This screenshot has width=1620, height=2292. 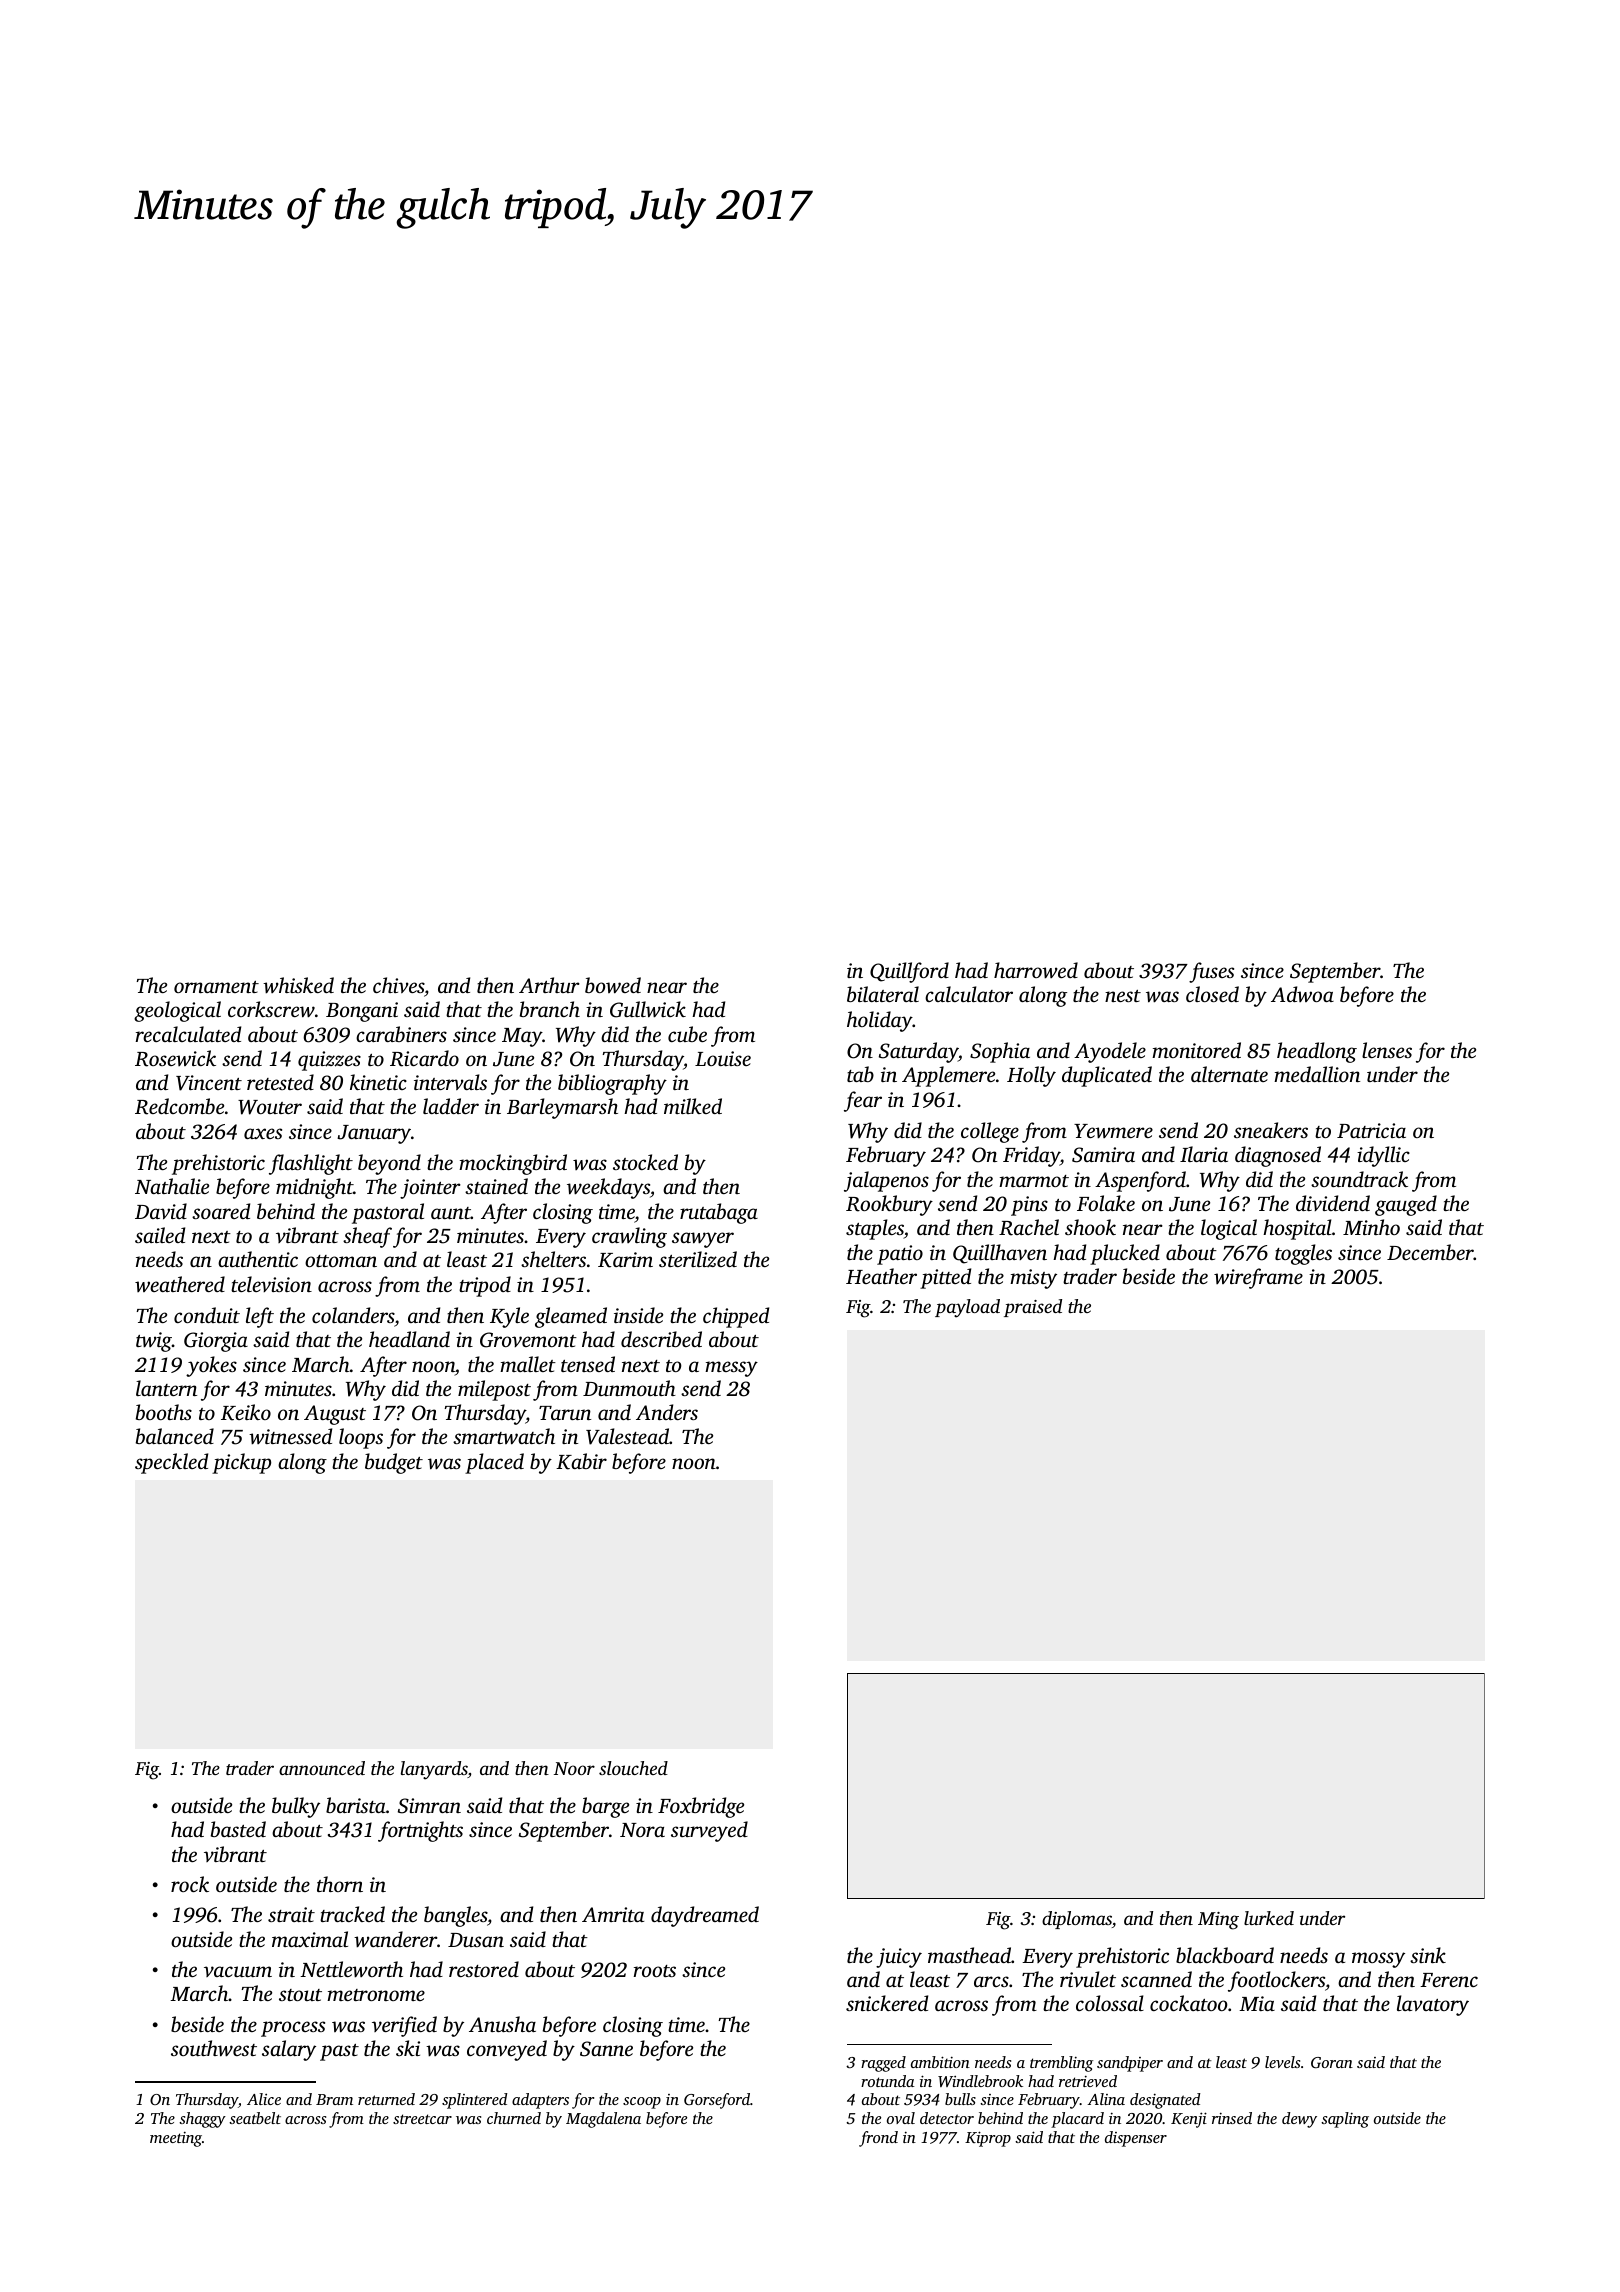 What do you see at coordinates (434, 1770) in the screenshot?
I see `lanyards` at bounding box center [434, 1770].
